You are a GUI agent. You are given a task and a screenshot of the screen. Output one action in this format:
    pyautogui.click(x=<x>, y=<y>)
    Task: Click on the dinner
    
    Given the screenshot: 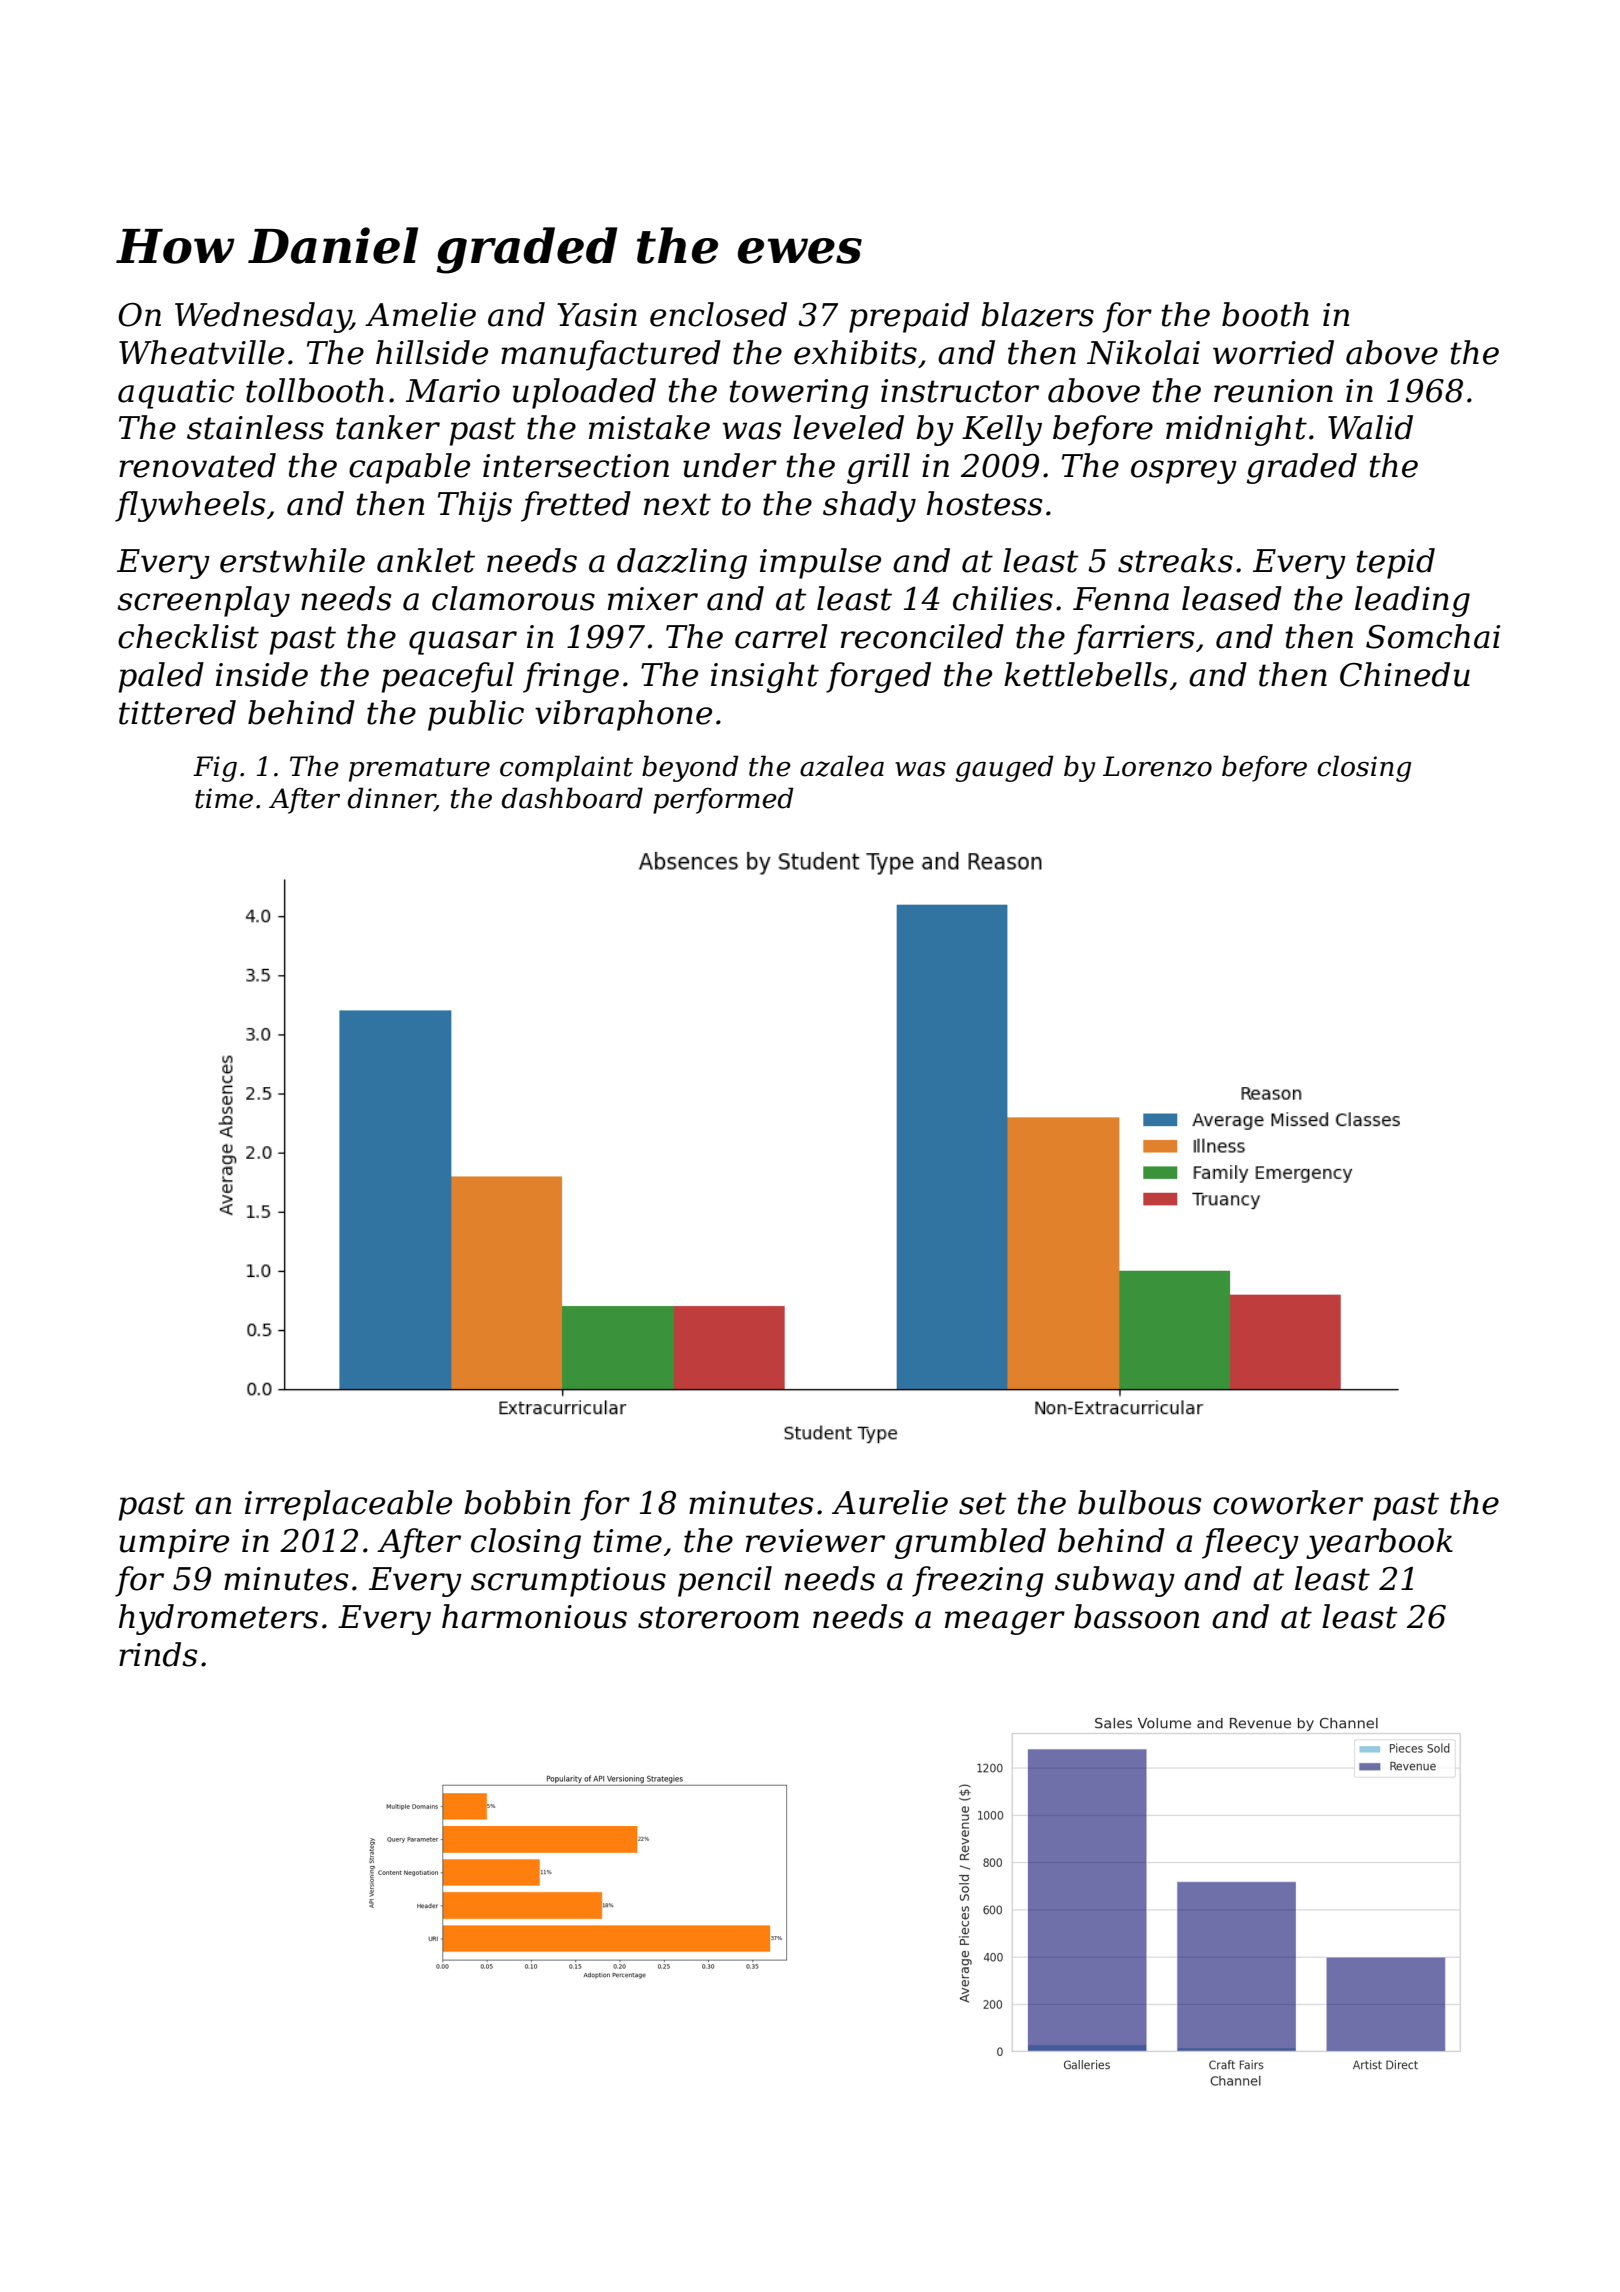 What is the action you would take?
    pyautogui.click(x=391, y=799)
